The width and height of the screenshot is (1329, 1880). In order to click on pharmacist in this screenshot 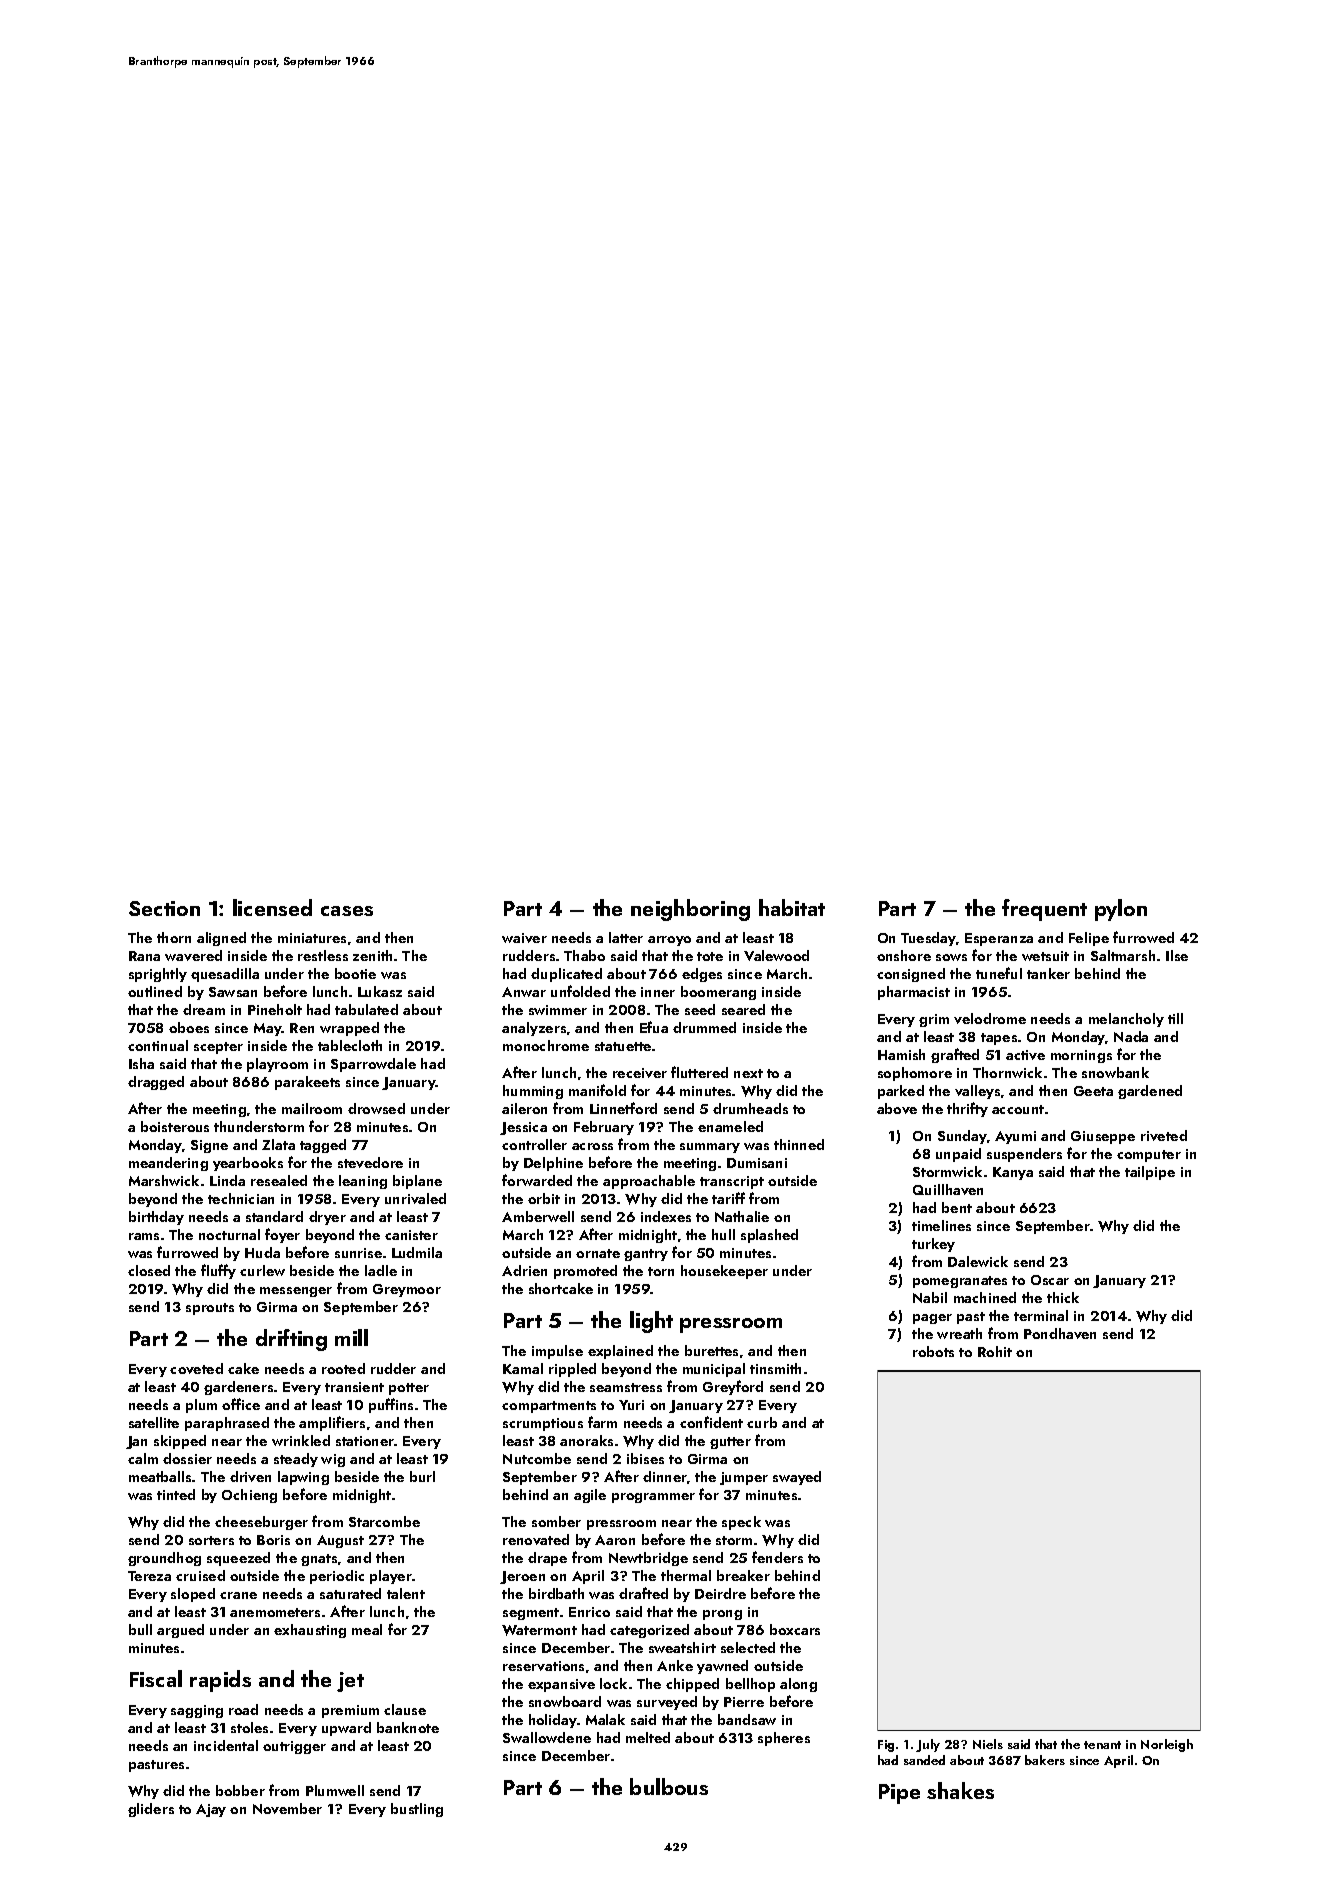, I will do `click(914, 993)`.
